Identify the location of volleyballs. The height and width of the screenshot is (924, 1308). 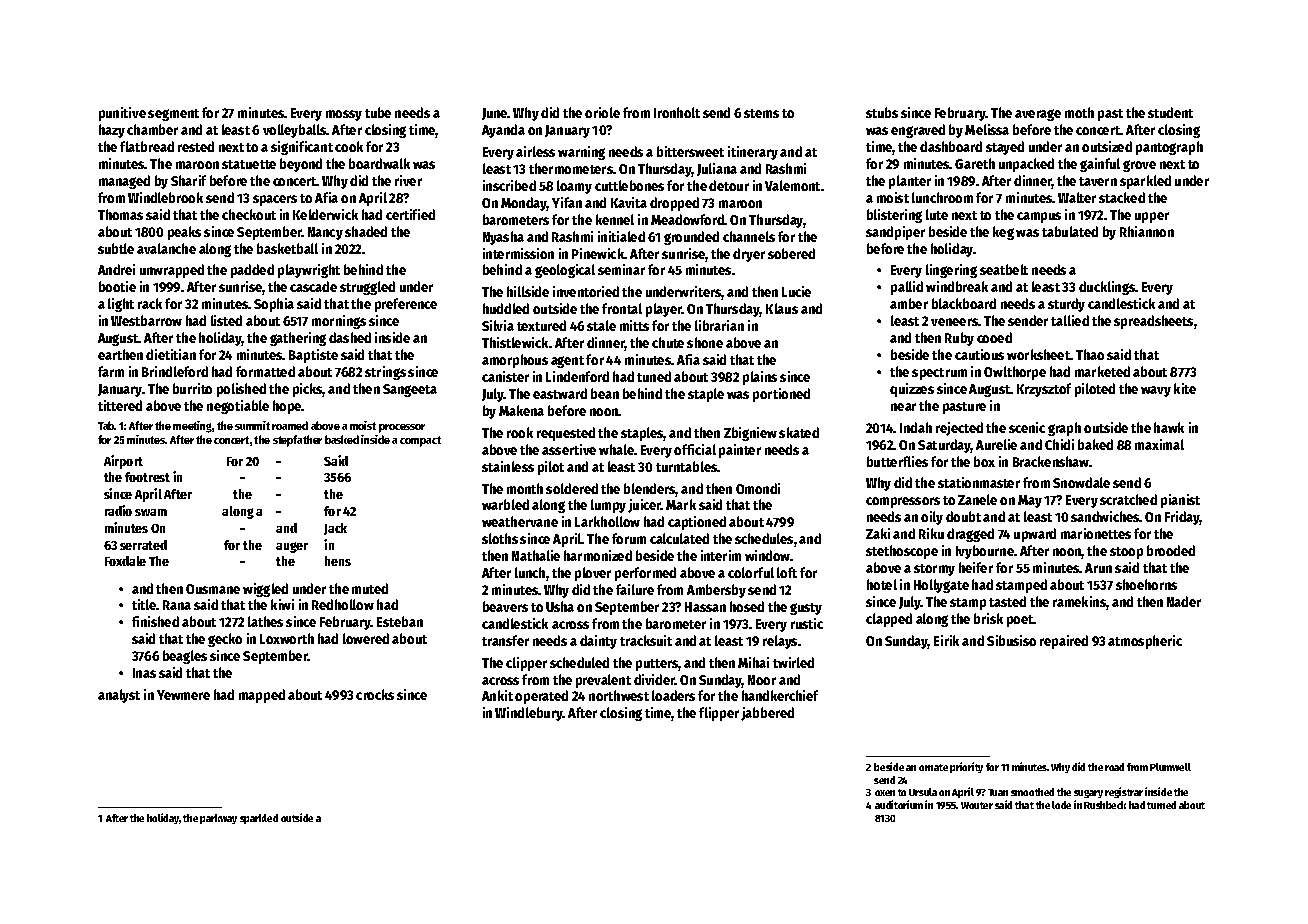
(295, 131).
